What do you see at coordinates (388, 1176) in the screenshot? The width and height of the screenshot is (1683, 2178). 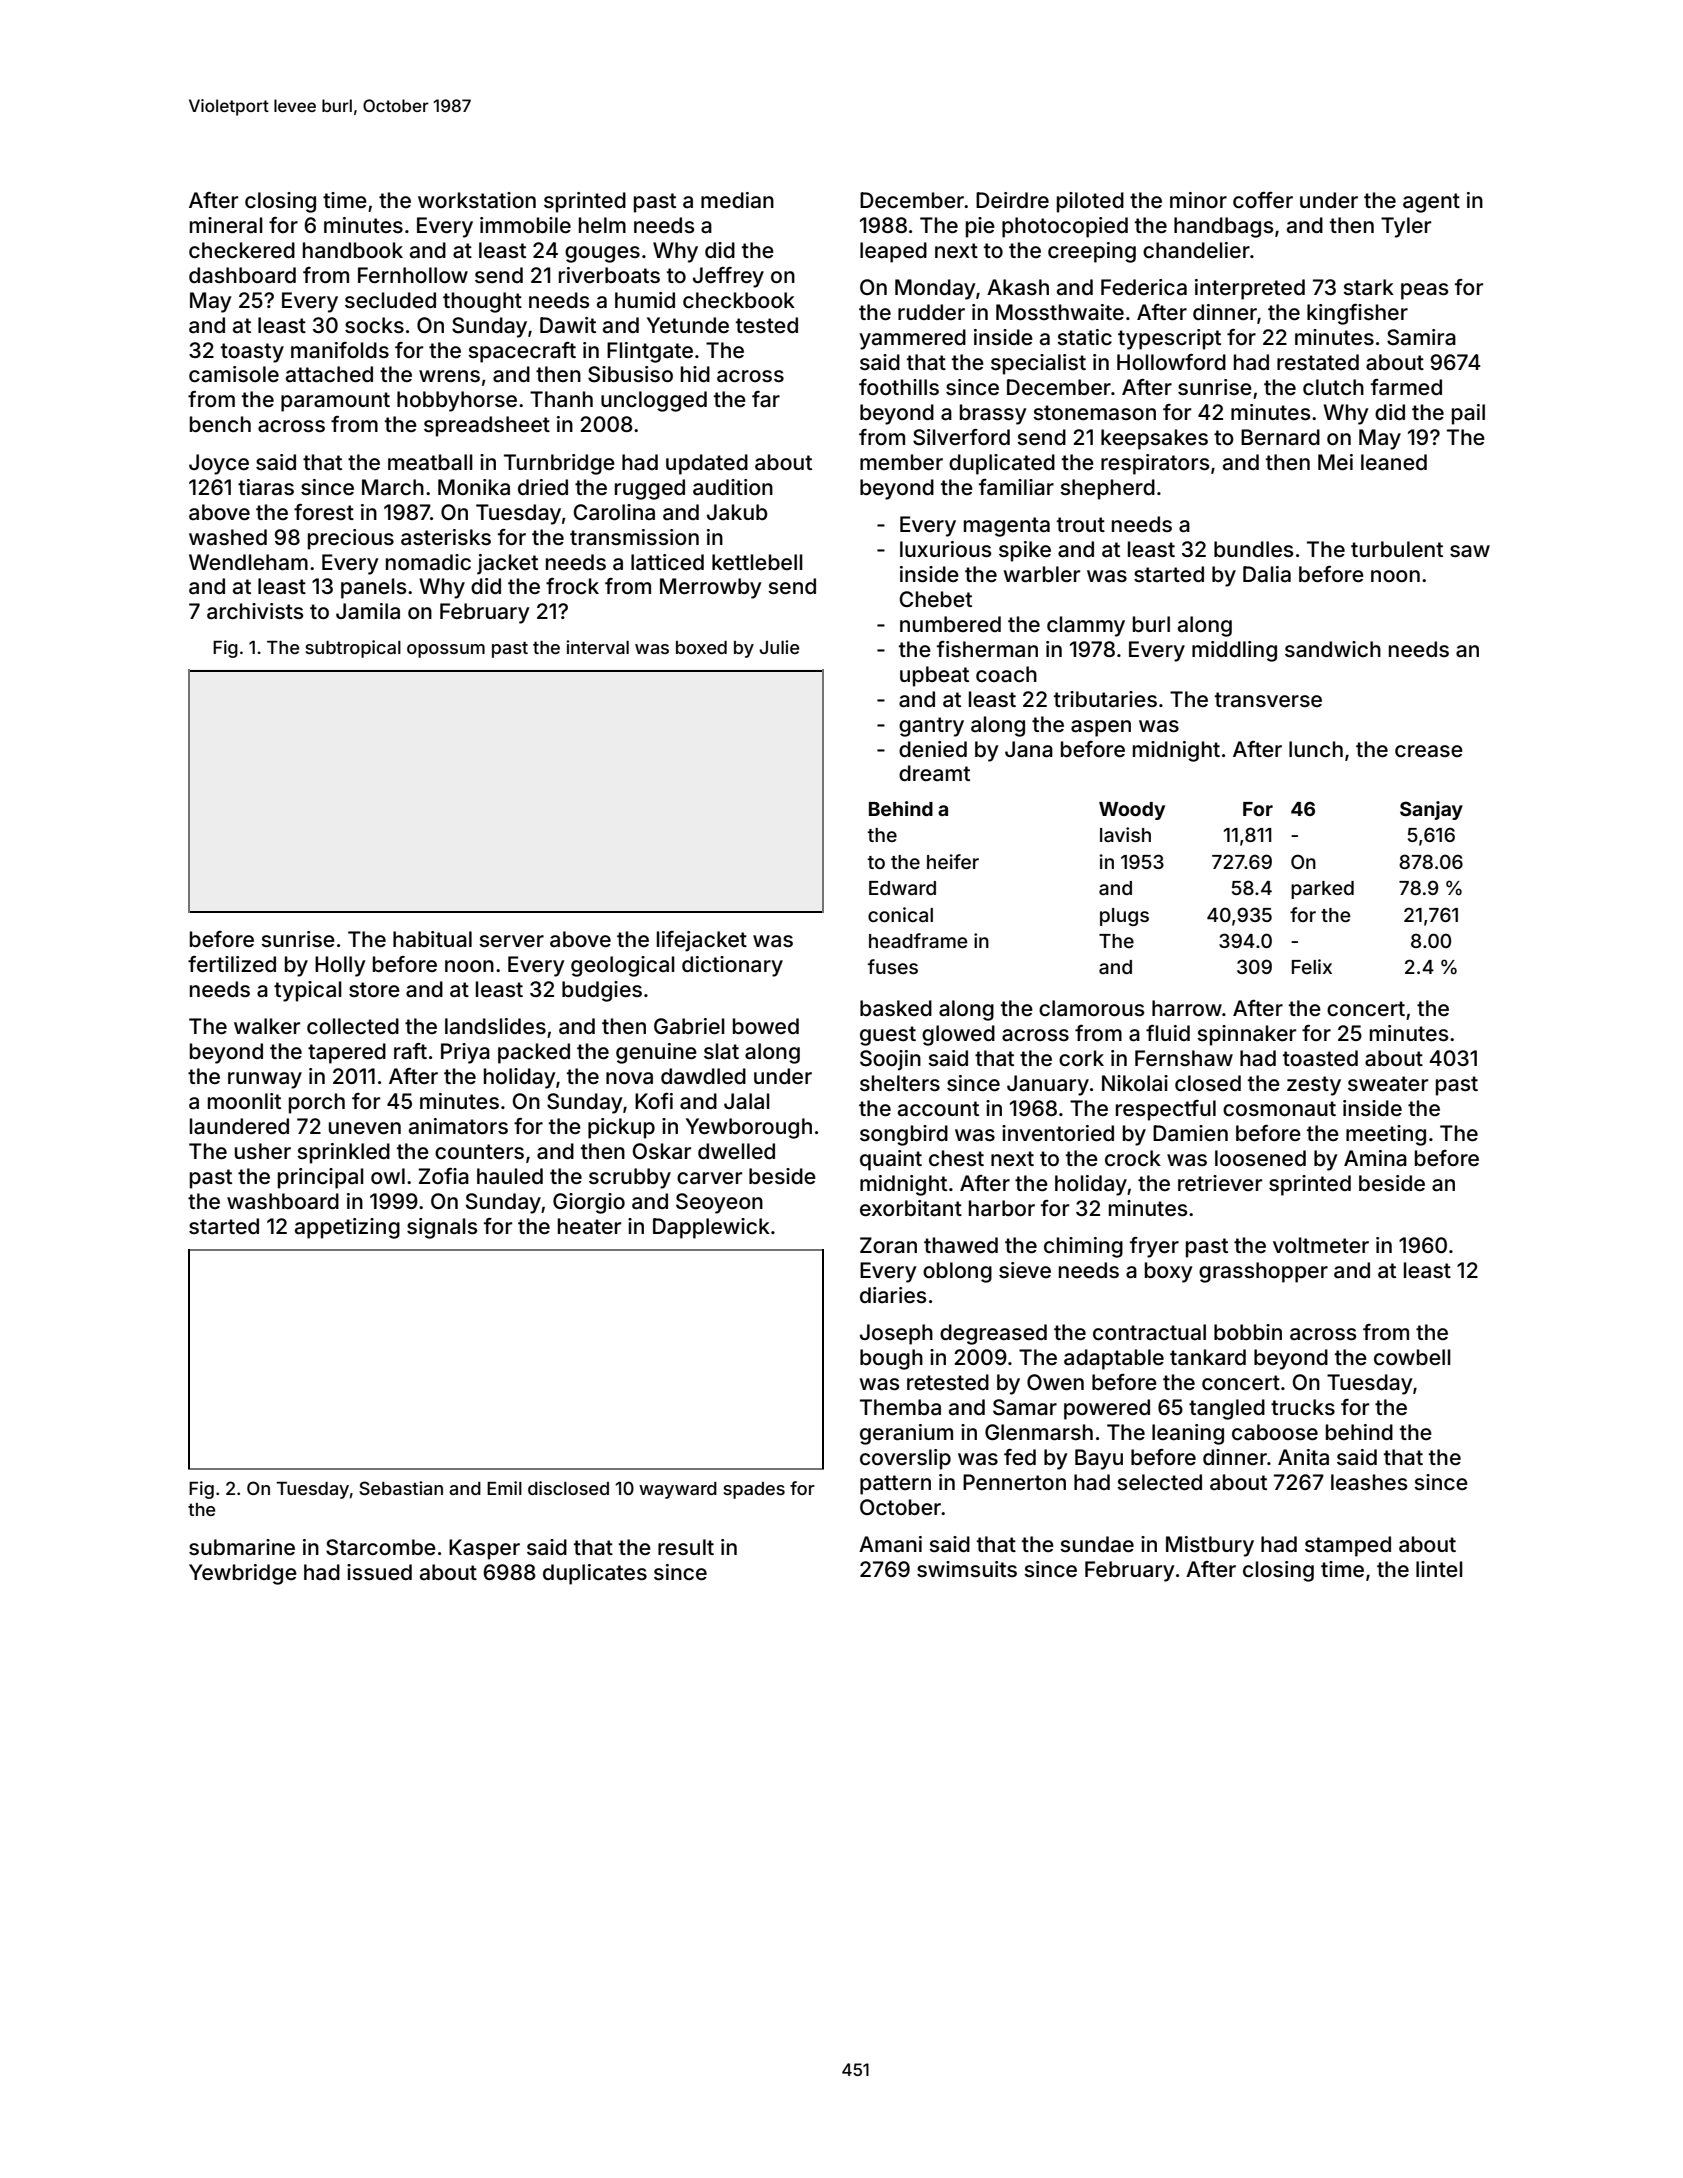 I see `owl` at bounding box center [388, 1176].
